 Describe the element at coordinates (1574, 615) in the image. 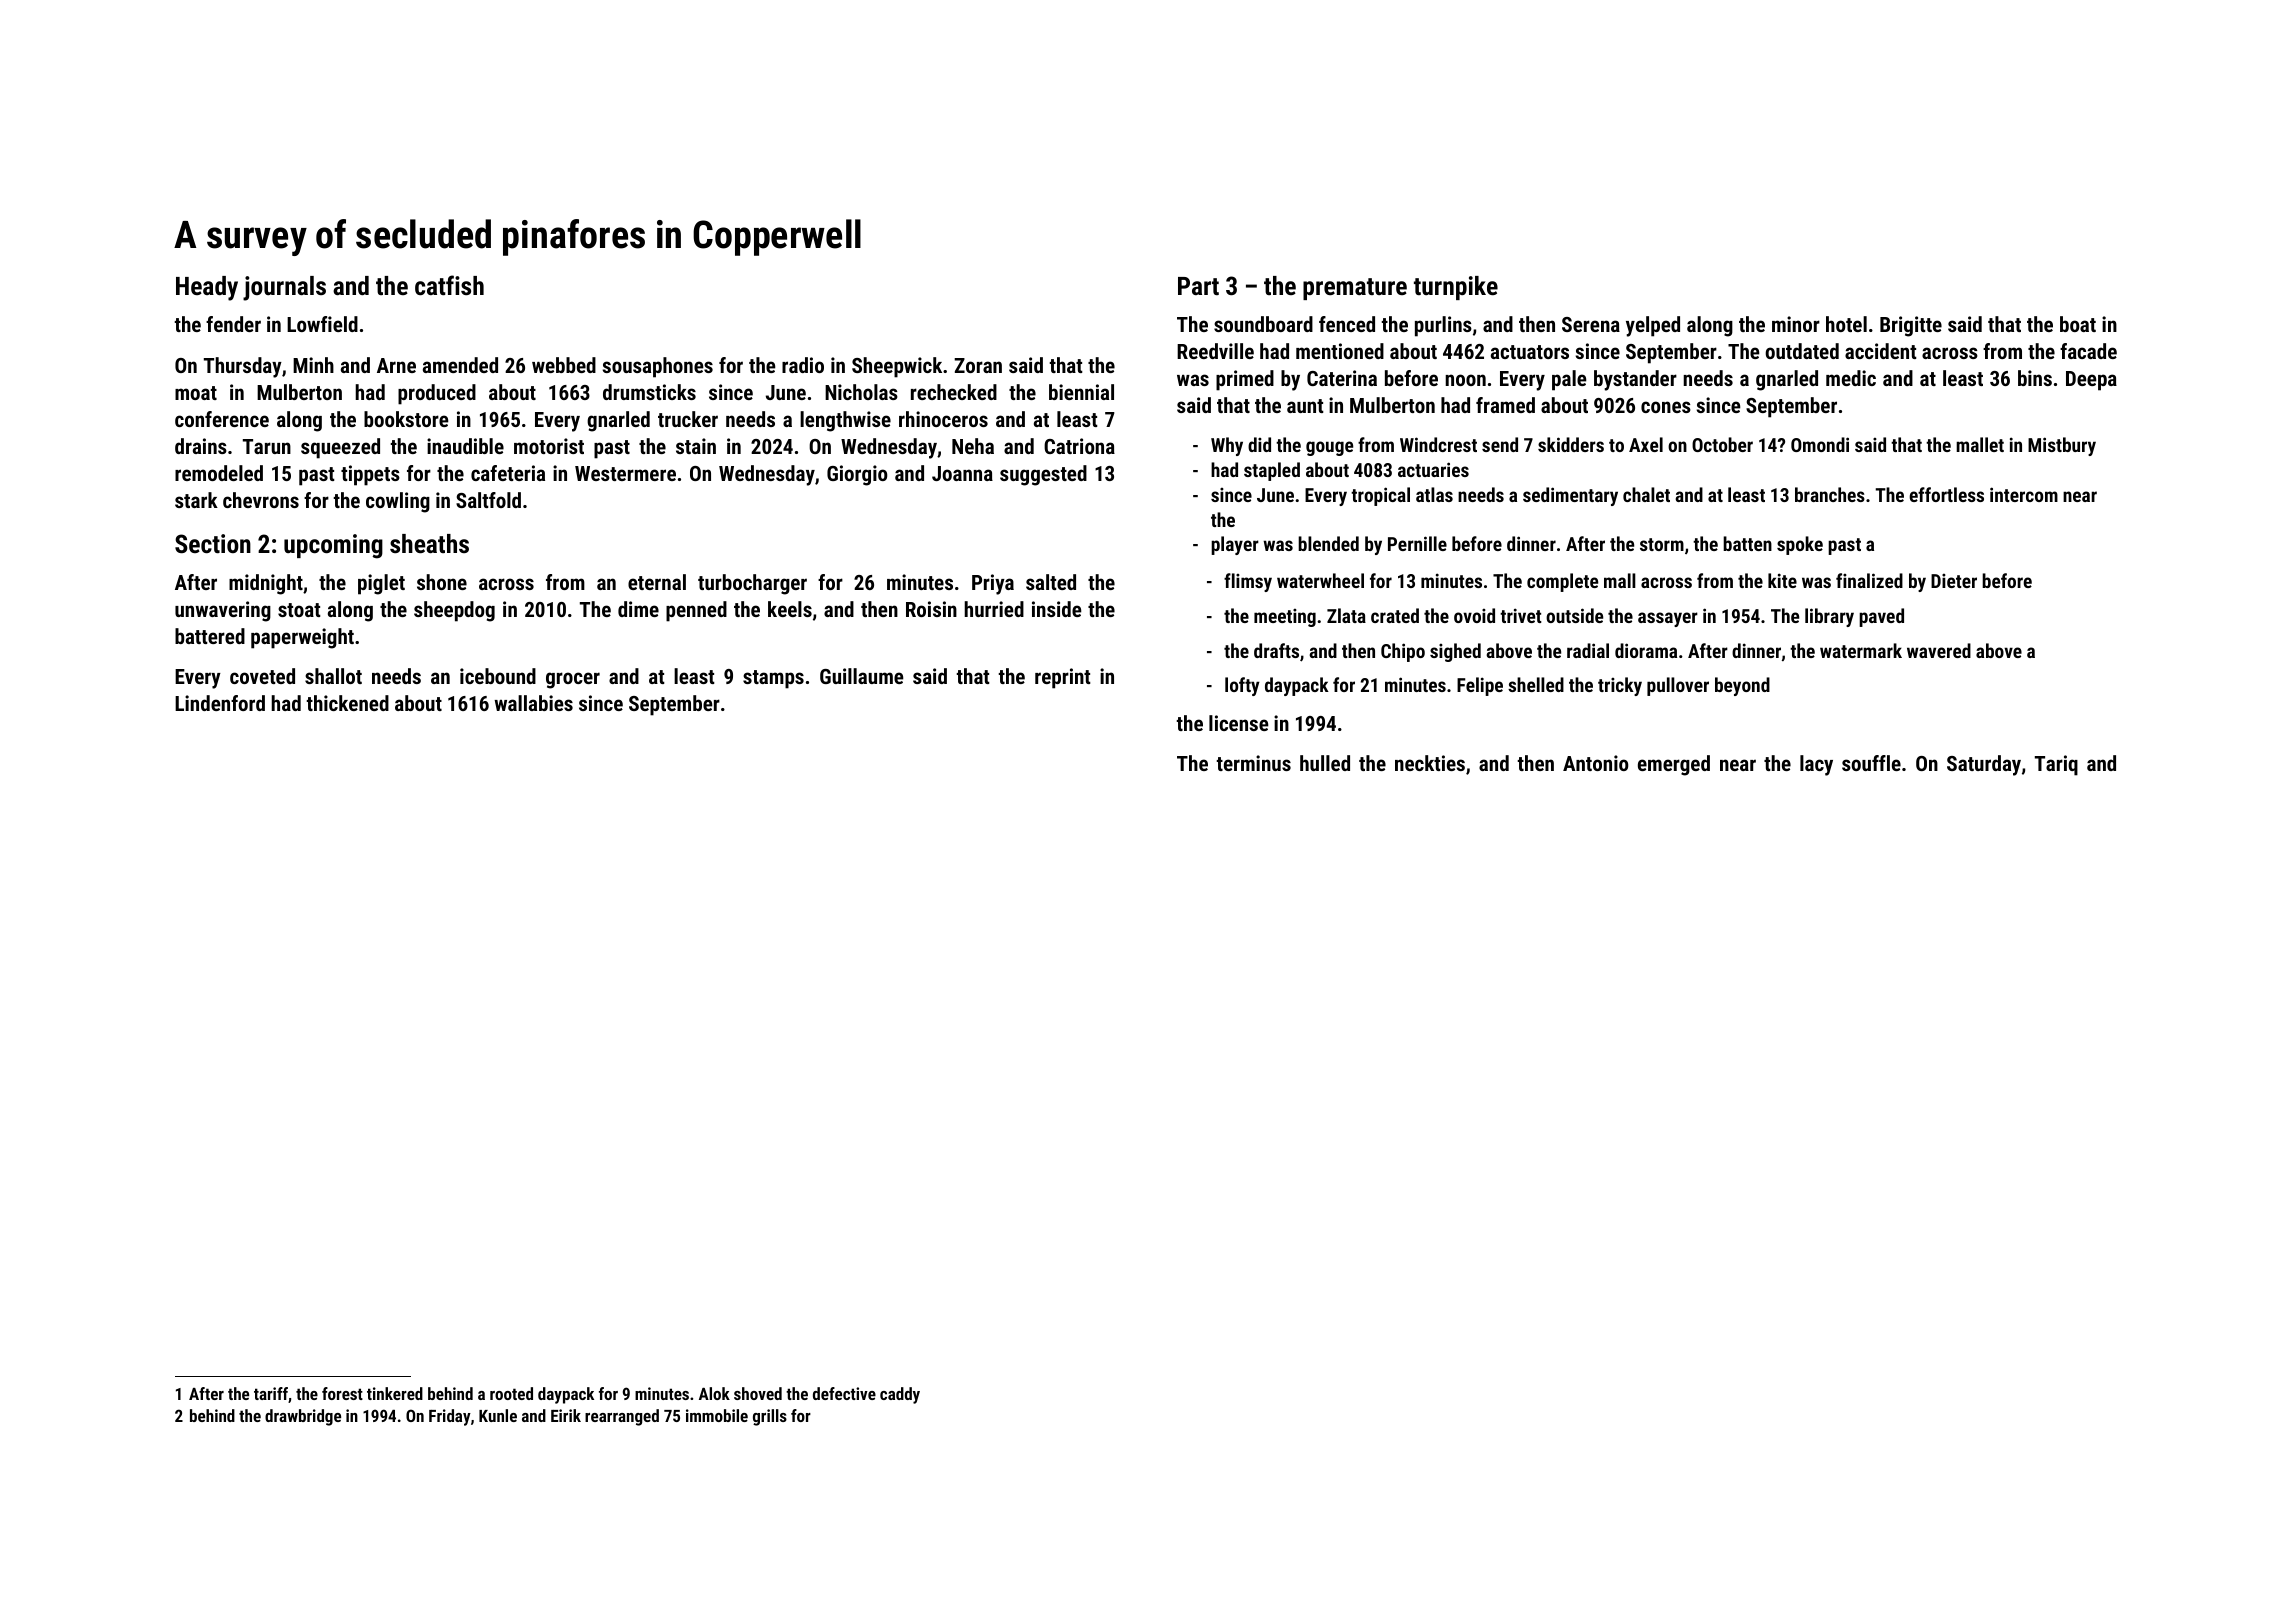

I see `outside` at that location.
